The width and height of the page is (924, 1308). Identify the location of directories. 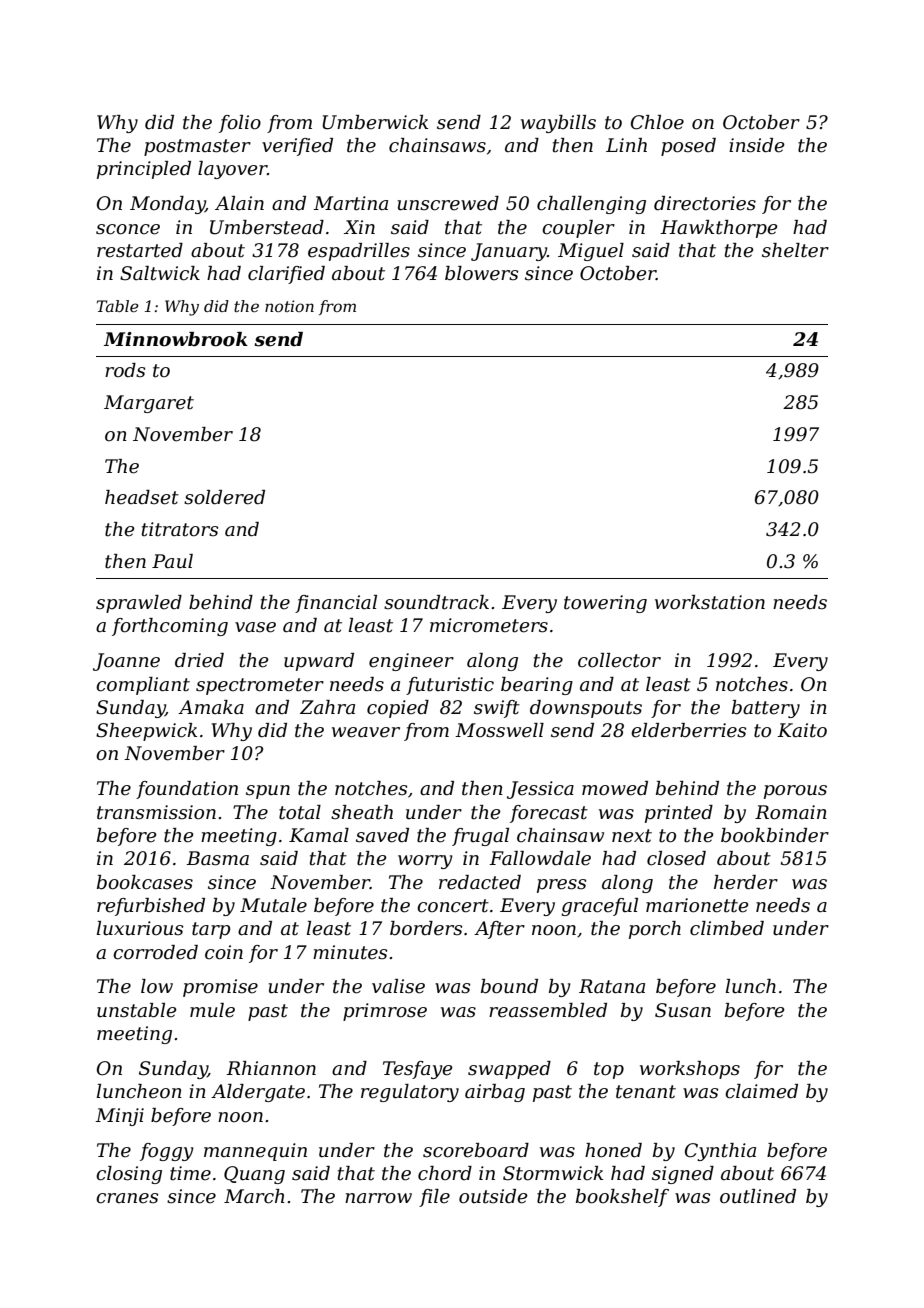
(705, 203).
